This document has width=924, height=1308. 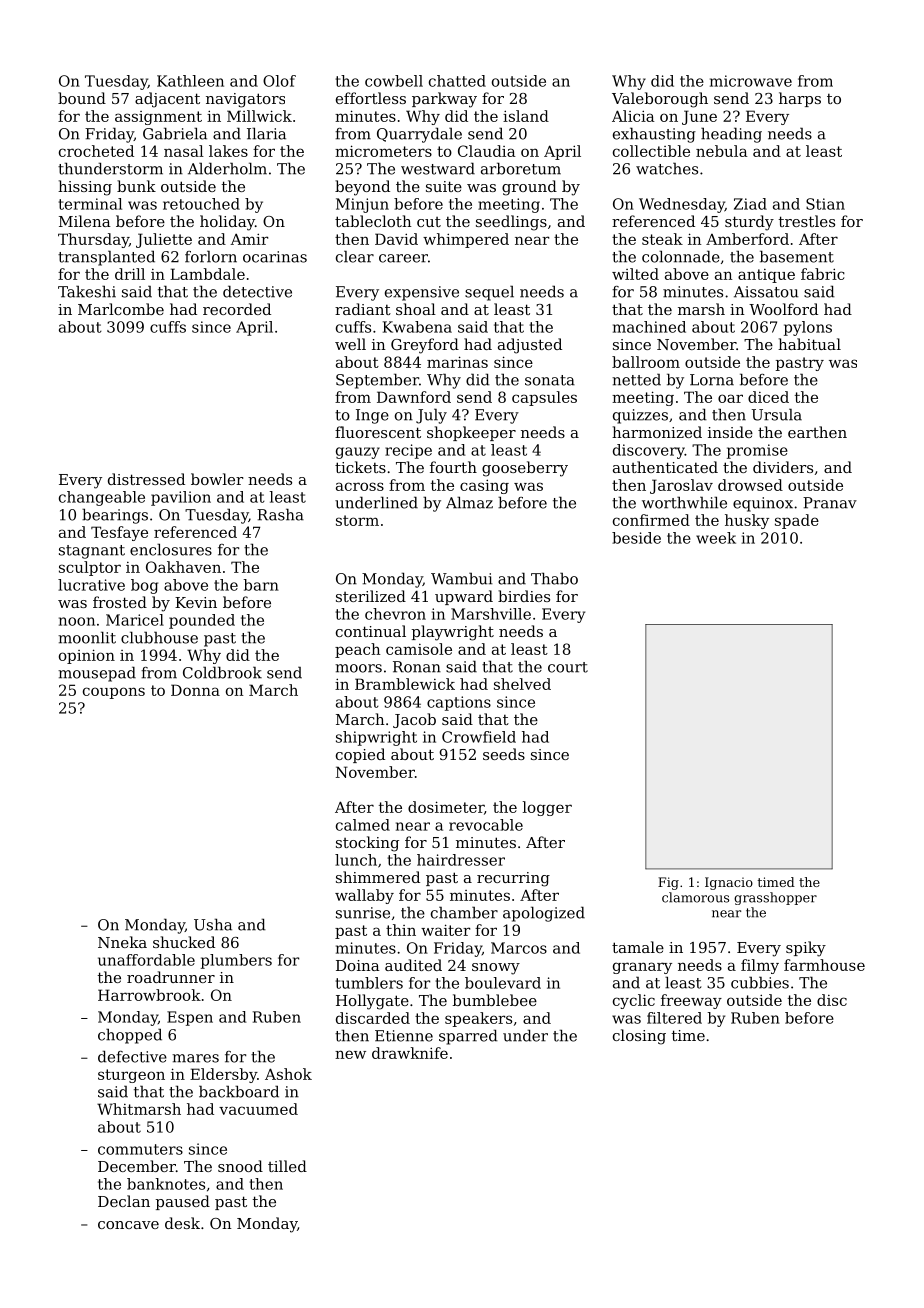 What do you see at coordinates (639, 1037) in the document?
I see `closing` at bounding box center [639, 1037].
